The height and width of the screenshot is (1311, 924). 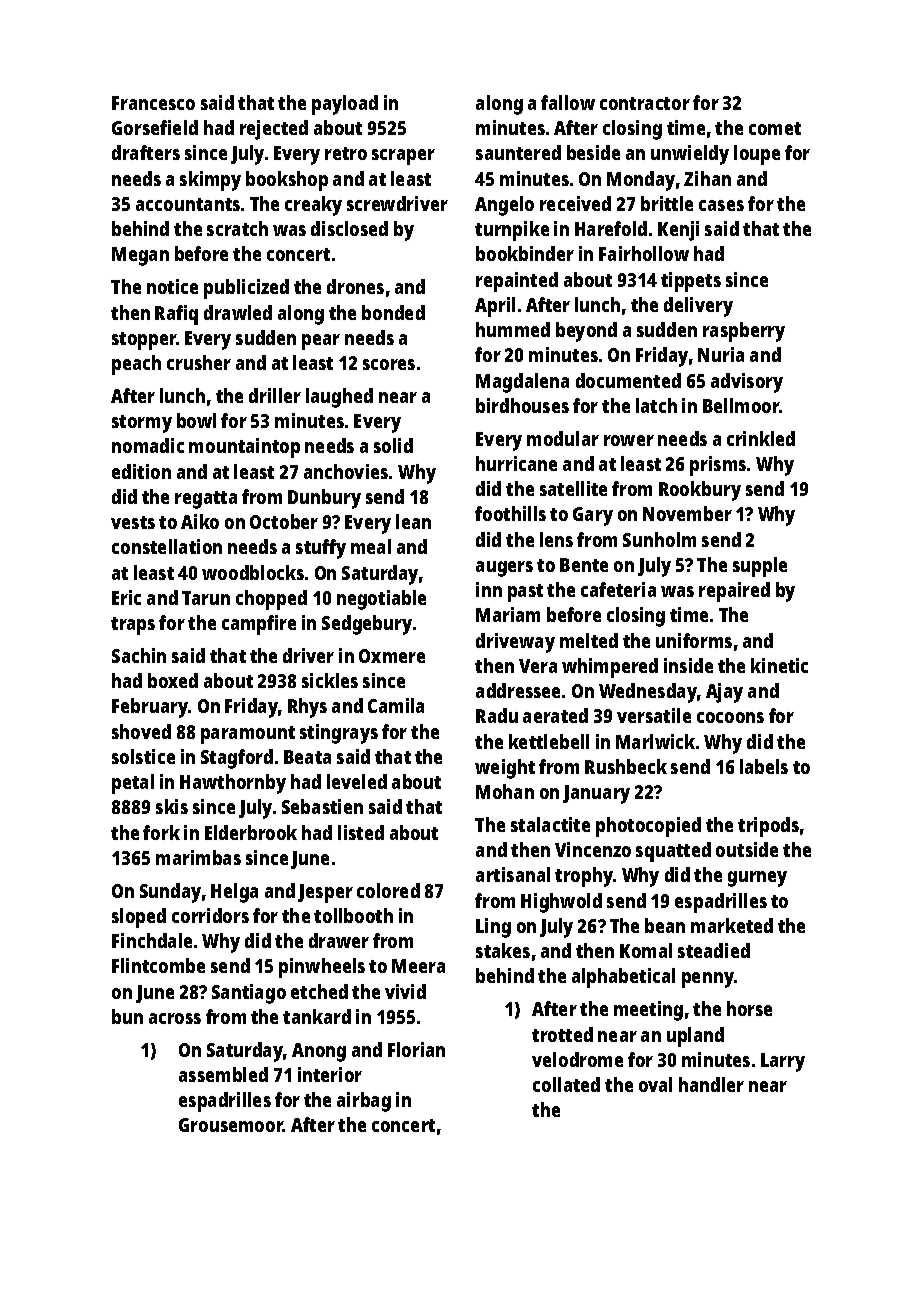 I want to click on fallow, so click(x=568, y=102).
